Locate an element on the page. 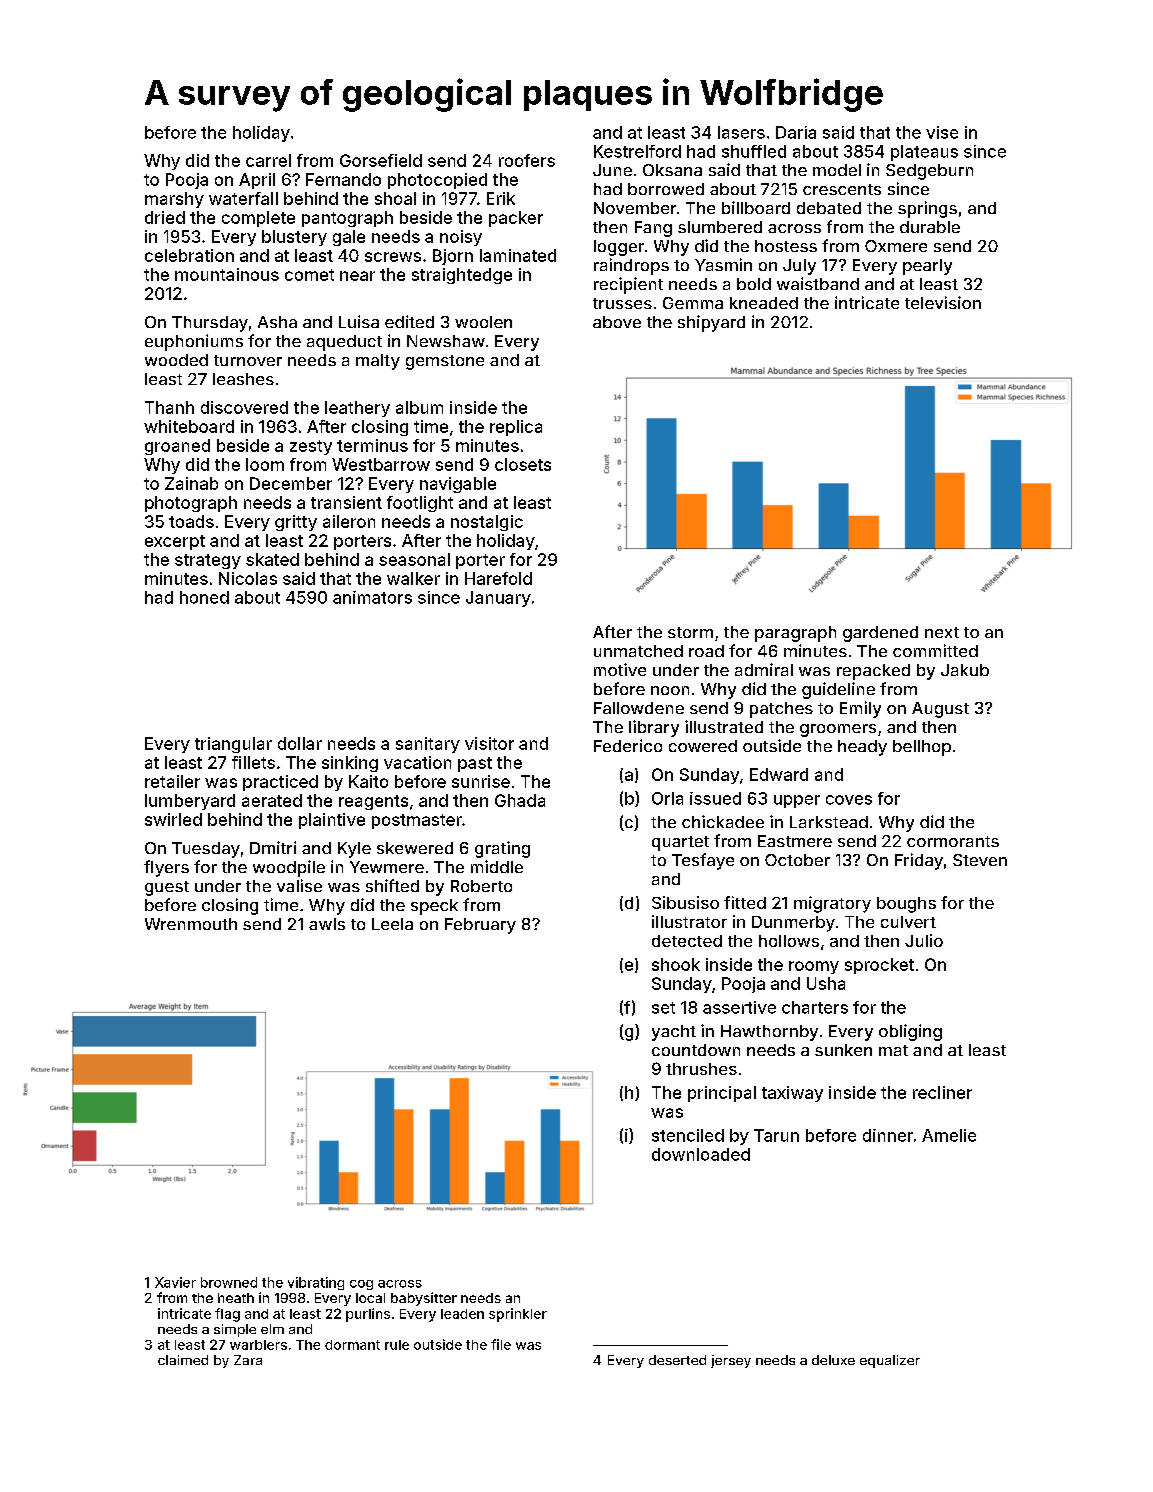  middle is located at coordinates (497, 866).
